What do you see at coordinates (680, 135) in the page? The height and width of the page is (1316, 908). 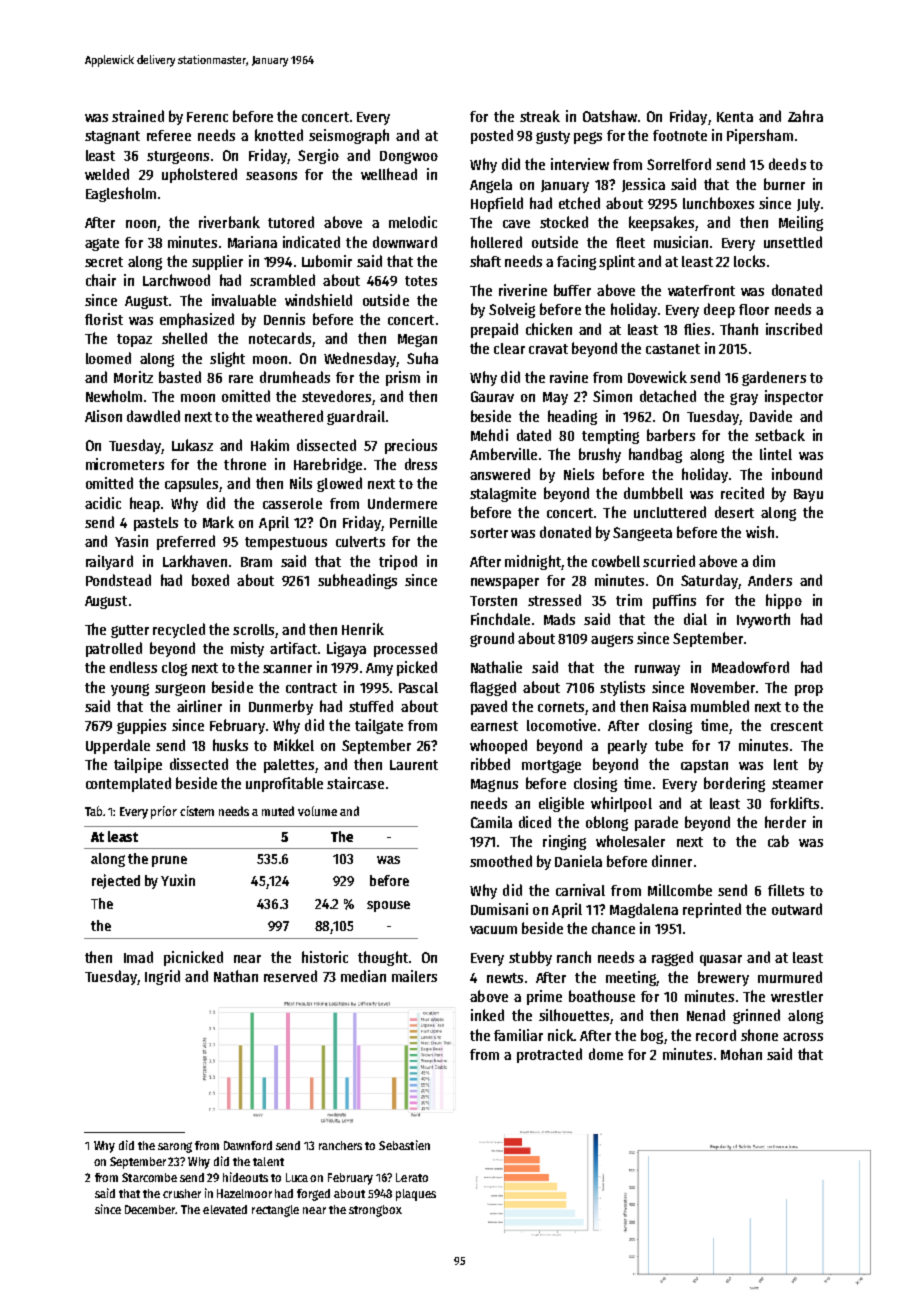 I see `footnote` at bounding box center [680, 135].
